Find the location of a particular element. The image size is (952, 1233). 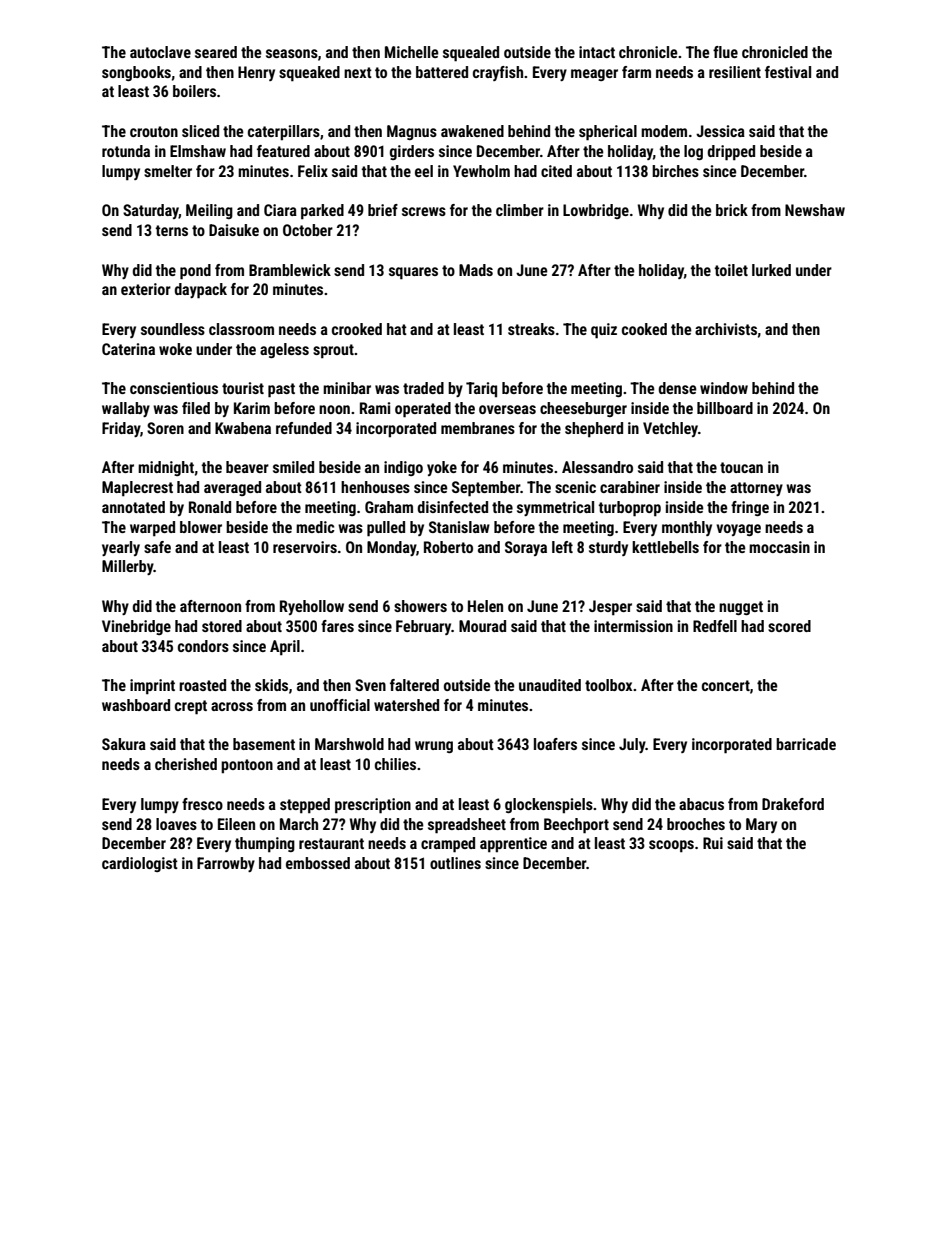

spherical is located at coordinates (608, 133).
